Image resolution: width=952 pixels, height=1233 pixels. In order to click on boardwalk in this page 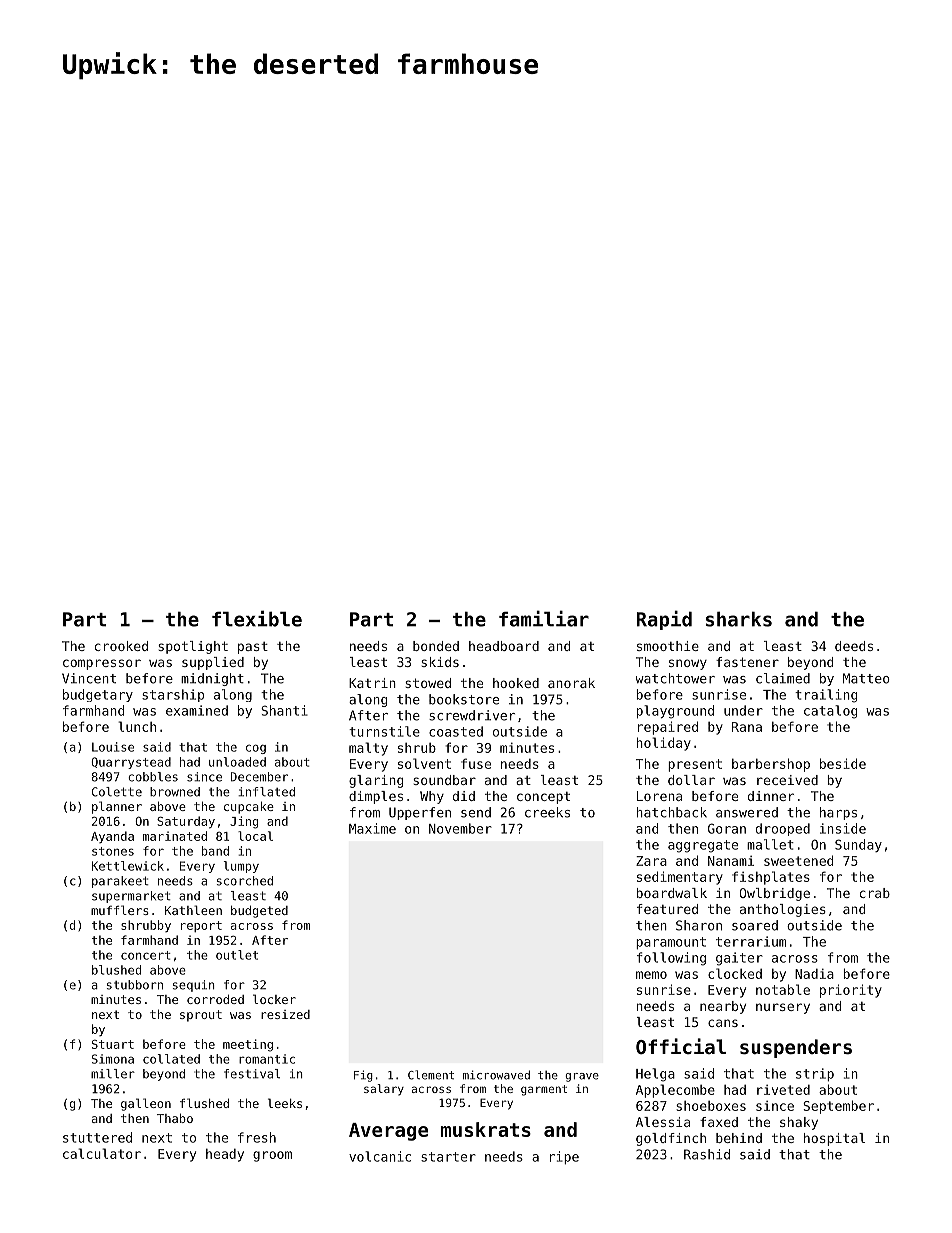, I will do `click(672, 893)`.
